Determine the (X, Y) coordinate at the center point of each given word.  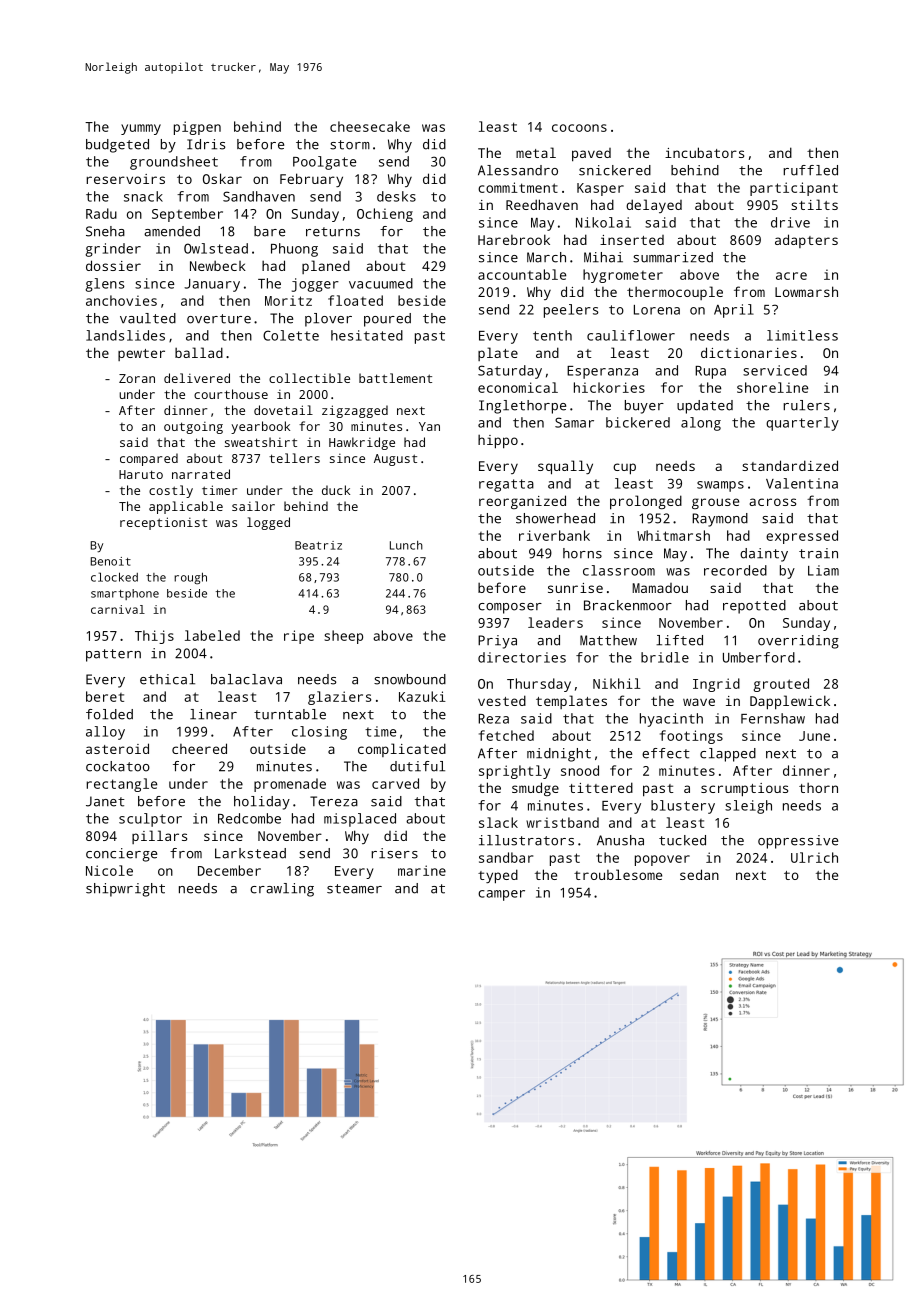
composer (510, 608)
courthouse (231, 394)
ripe (299, 637)
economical (518, 387)
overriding (798, 642)
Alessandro (518, 170)
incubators (704, 152)
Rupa (710, 372)
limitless (802, 335)
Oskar (222, 178)
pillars (159, 837)
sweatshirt (261, 442)
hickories (609, 387)
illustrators (526, 840)
